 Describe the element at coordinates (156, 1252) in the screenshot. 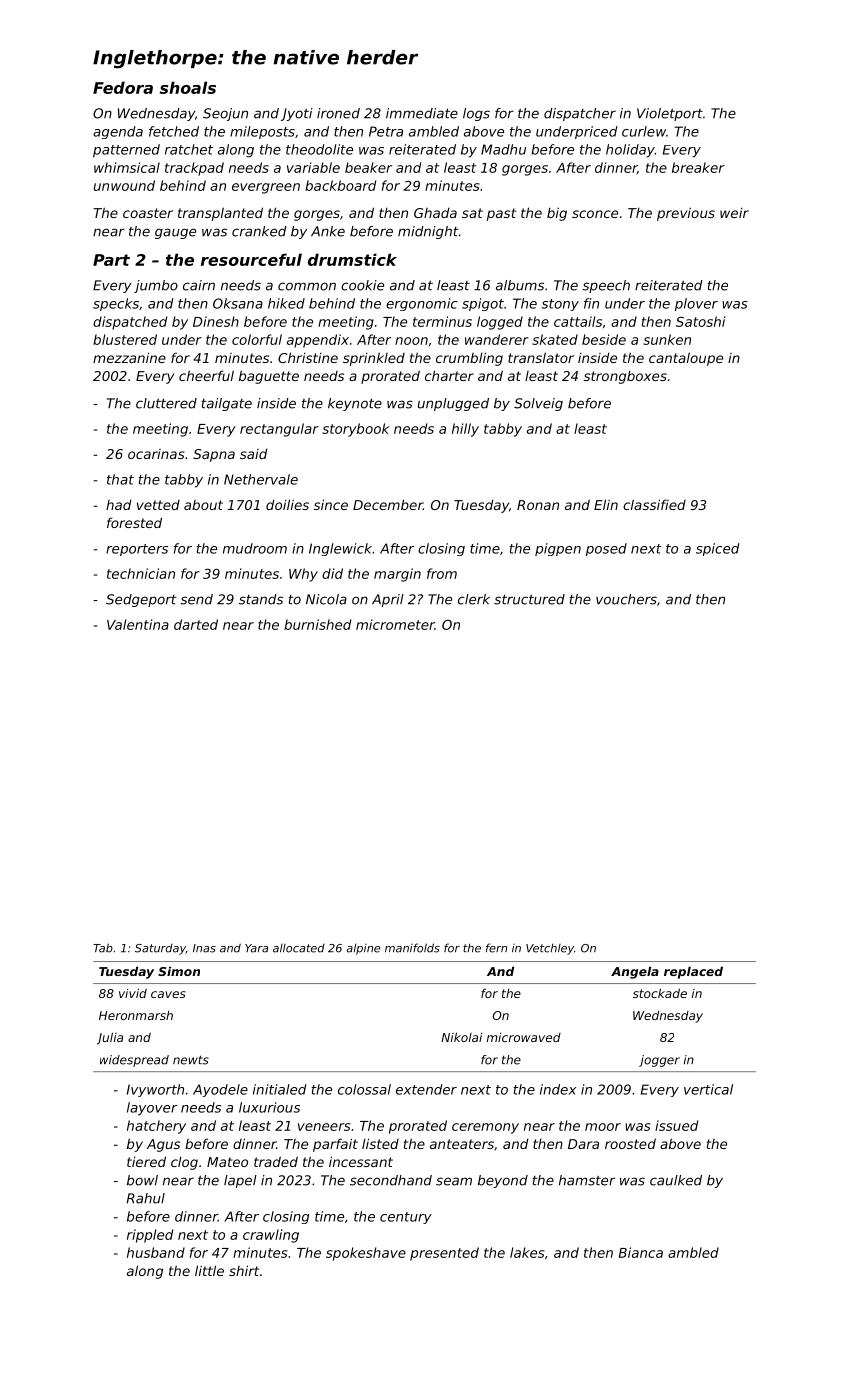

I see `husband` at that location.
